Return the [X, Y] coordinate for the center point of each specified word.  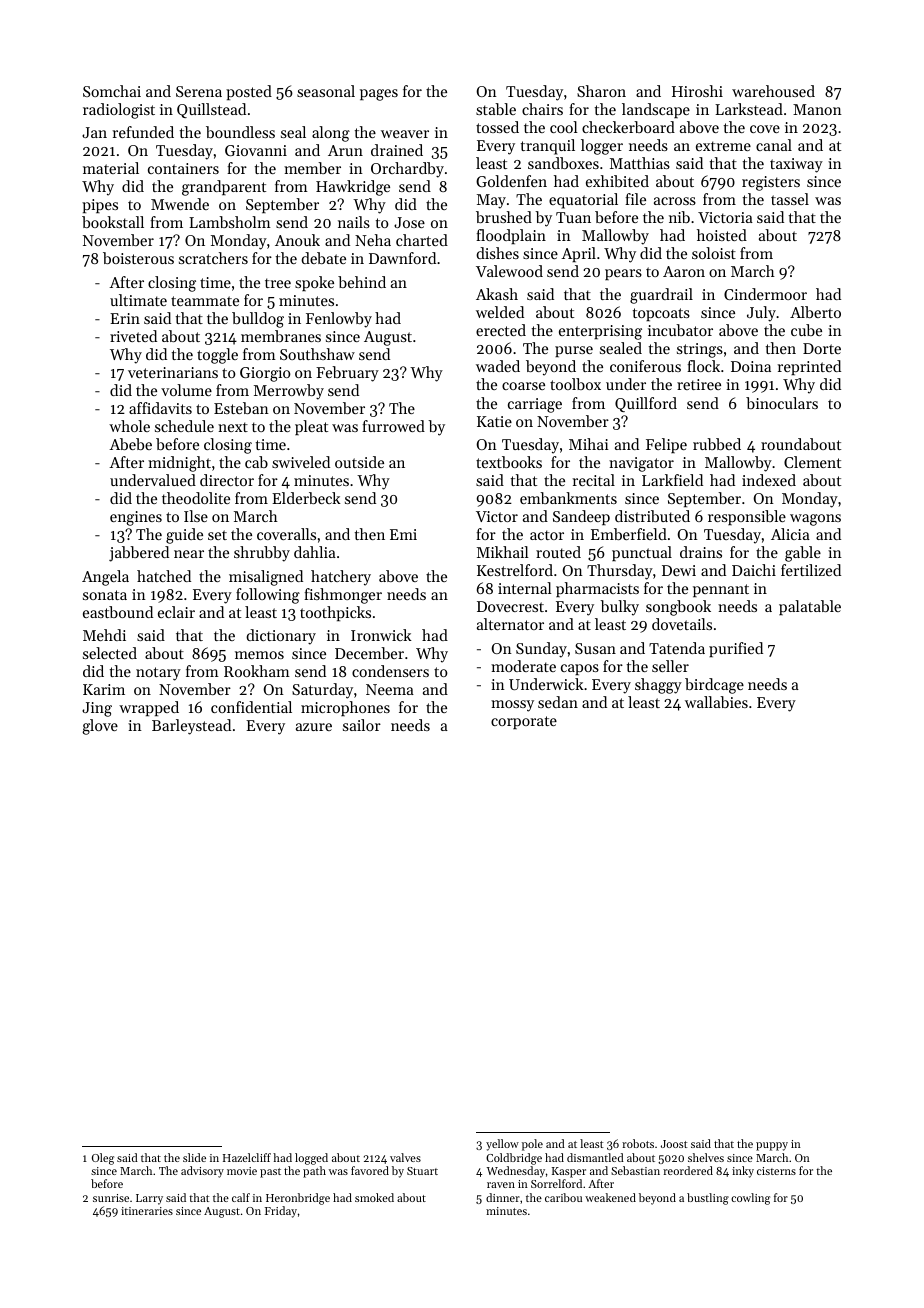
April [578, 254]
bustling [708, 1199]
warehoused [773, 91]
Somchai [112, 91]
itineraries [147, 1211]
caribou [563, 1197]
